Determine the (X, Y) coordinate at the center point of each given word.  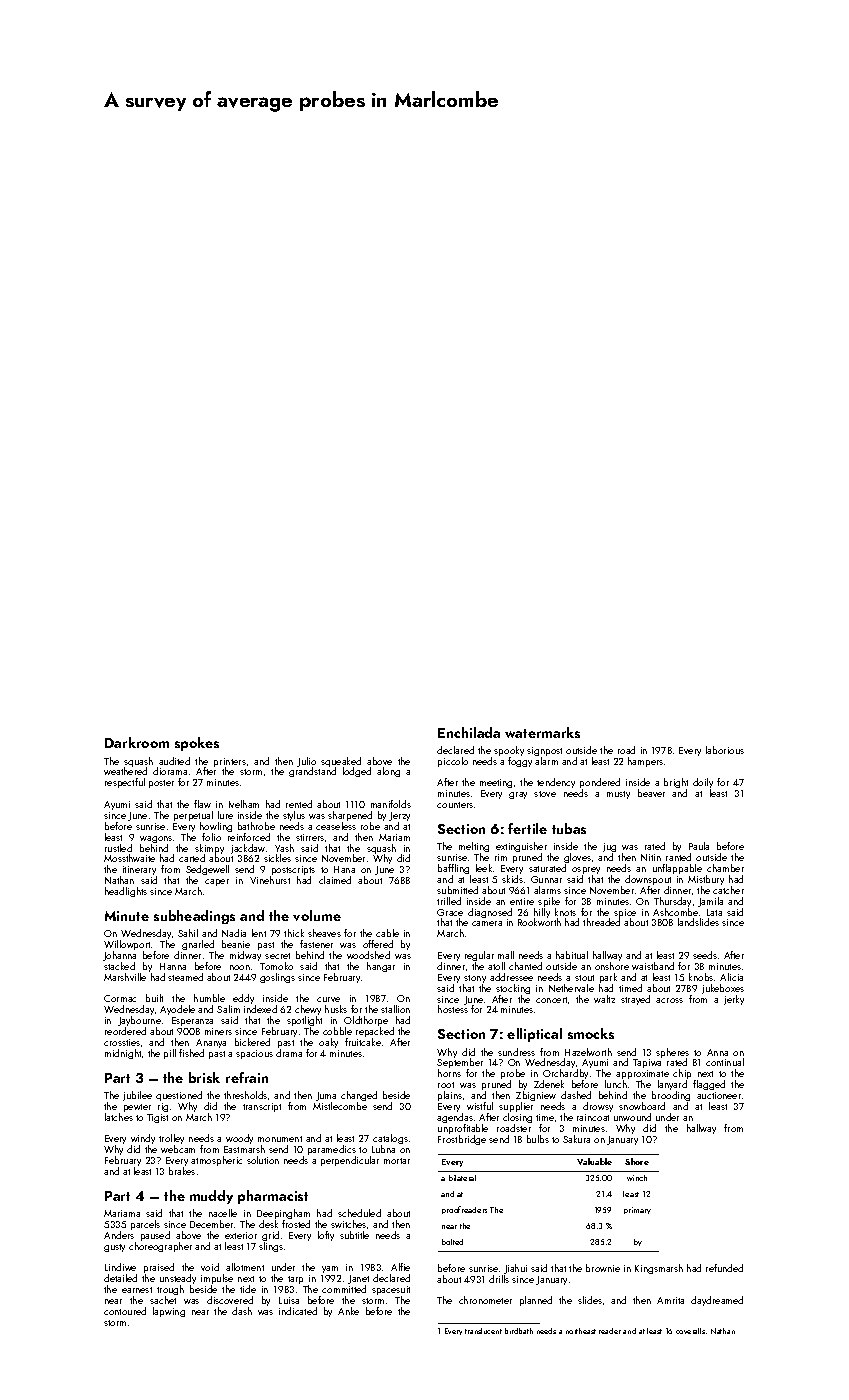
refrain (247, 1077)
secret (277, 956)
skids (512, 879)
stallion (395, 1009)
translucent (483, 1331)
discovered (230, 1300)
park (608, 978)
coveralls (690, 1331)
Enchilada (469, 732)
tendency (556, 783)
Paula (699, 846)
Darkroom (137, 742)
